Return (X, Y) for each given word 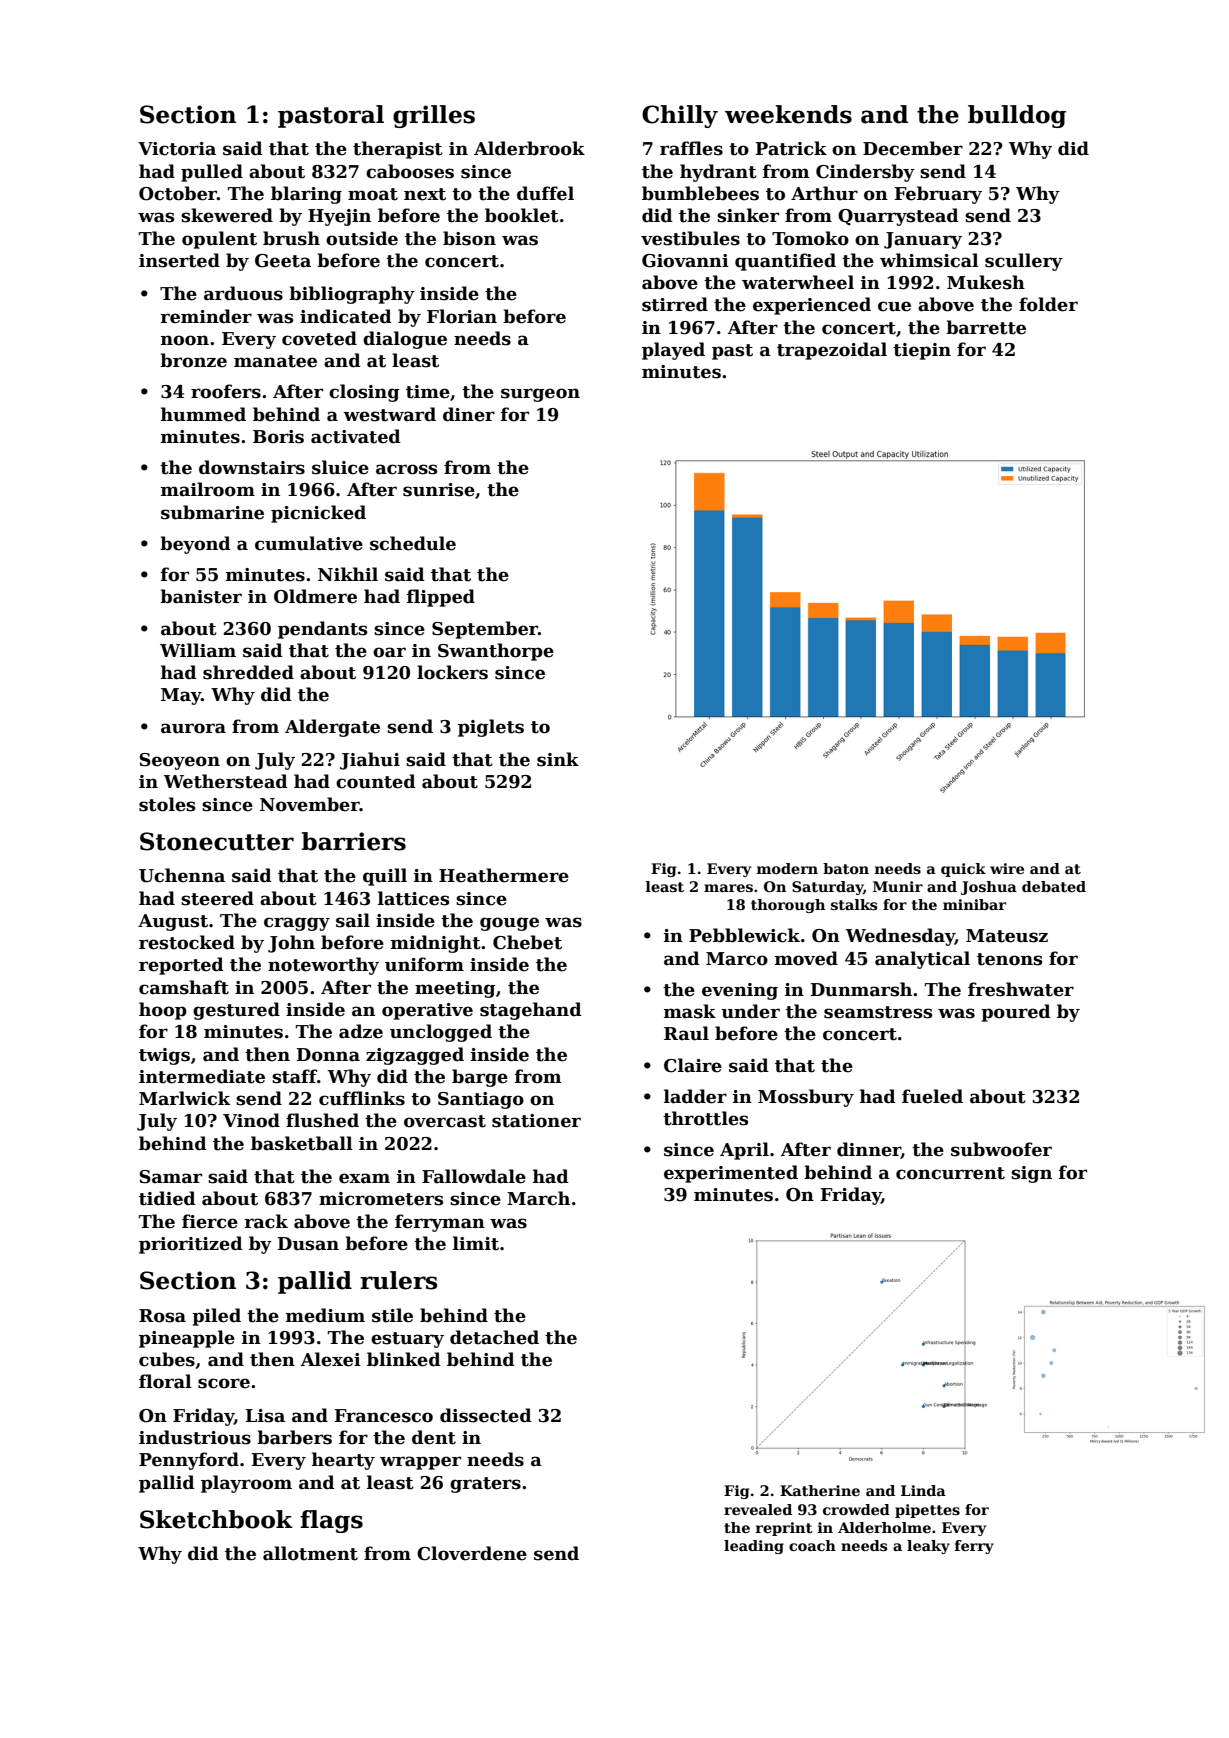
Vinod (251, 1120)
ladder (695, 1096)
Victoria (177, 149)
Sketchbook (216, 1519)
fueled (932, 1096)
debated (1054, 886)
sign (1031, 1174)
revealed (758, 1509)
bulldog (1017, 116)
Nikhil (348, 574)
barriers (354, 841)
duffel (545, 193)
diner (469, 414)
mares (728, 888)
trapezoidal (832, 351)
